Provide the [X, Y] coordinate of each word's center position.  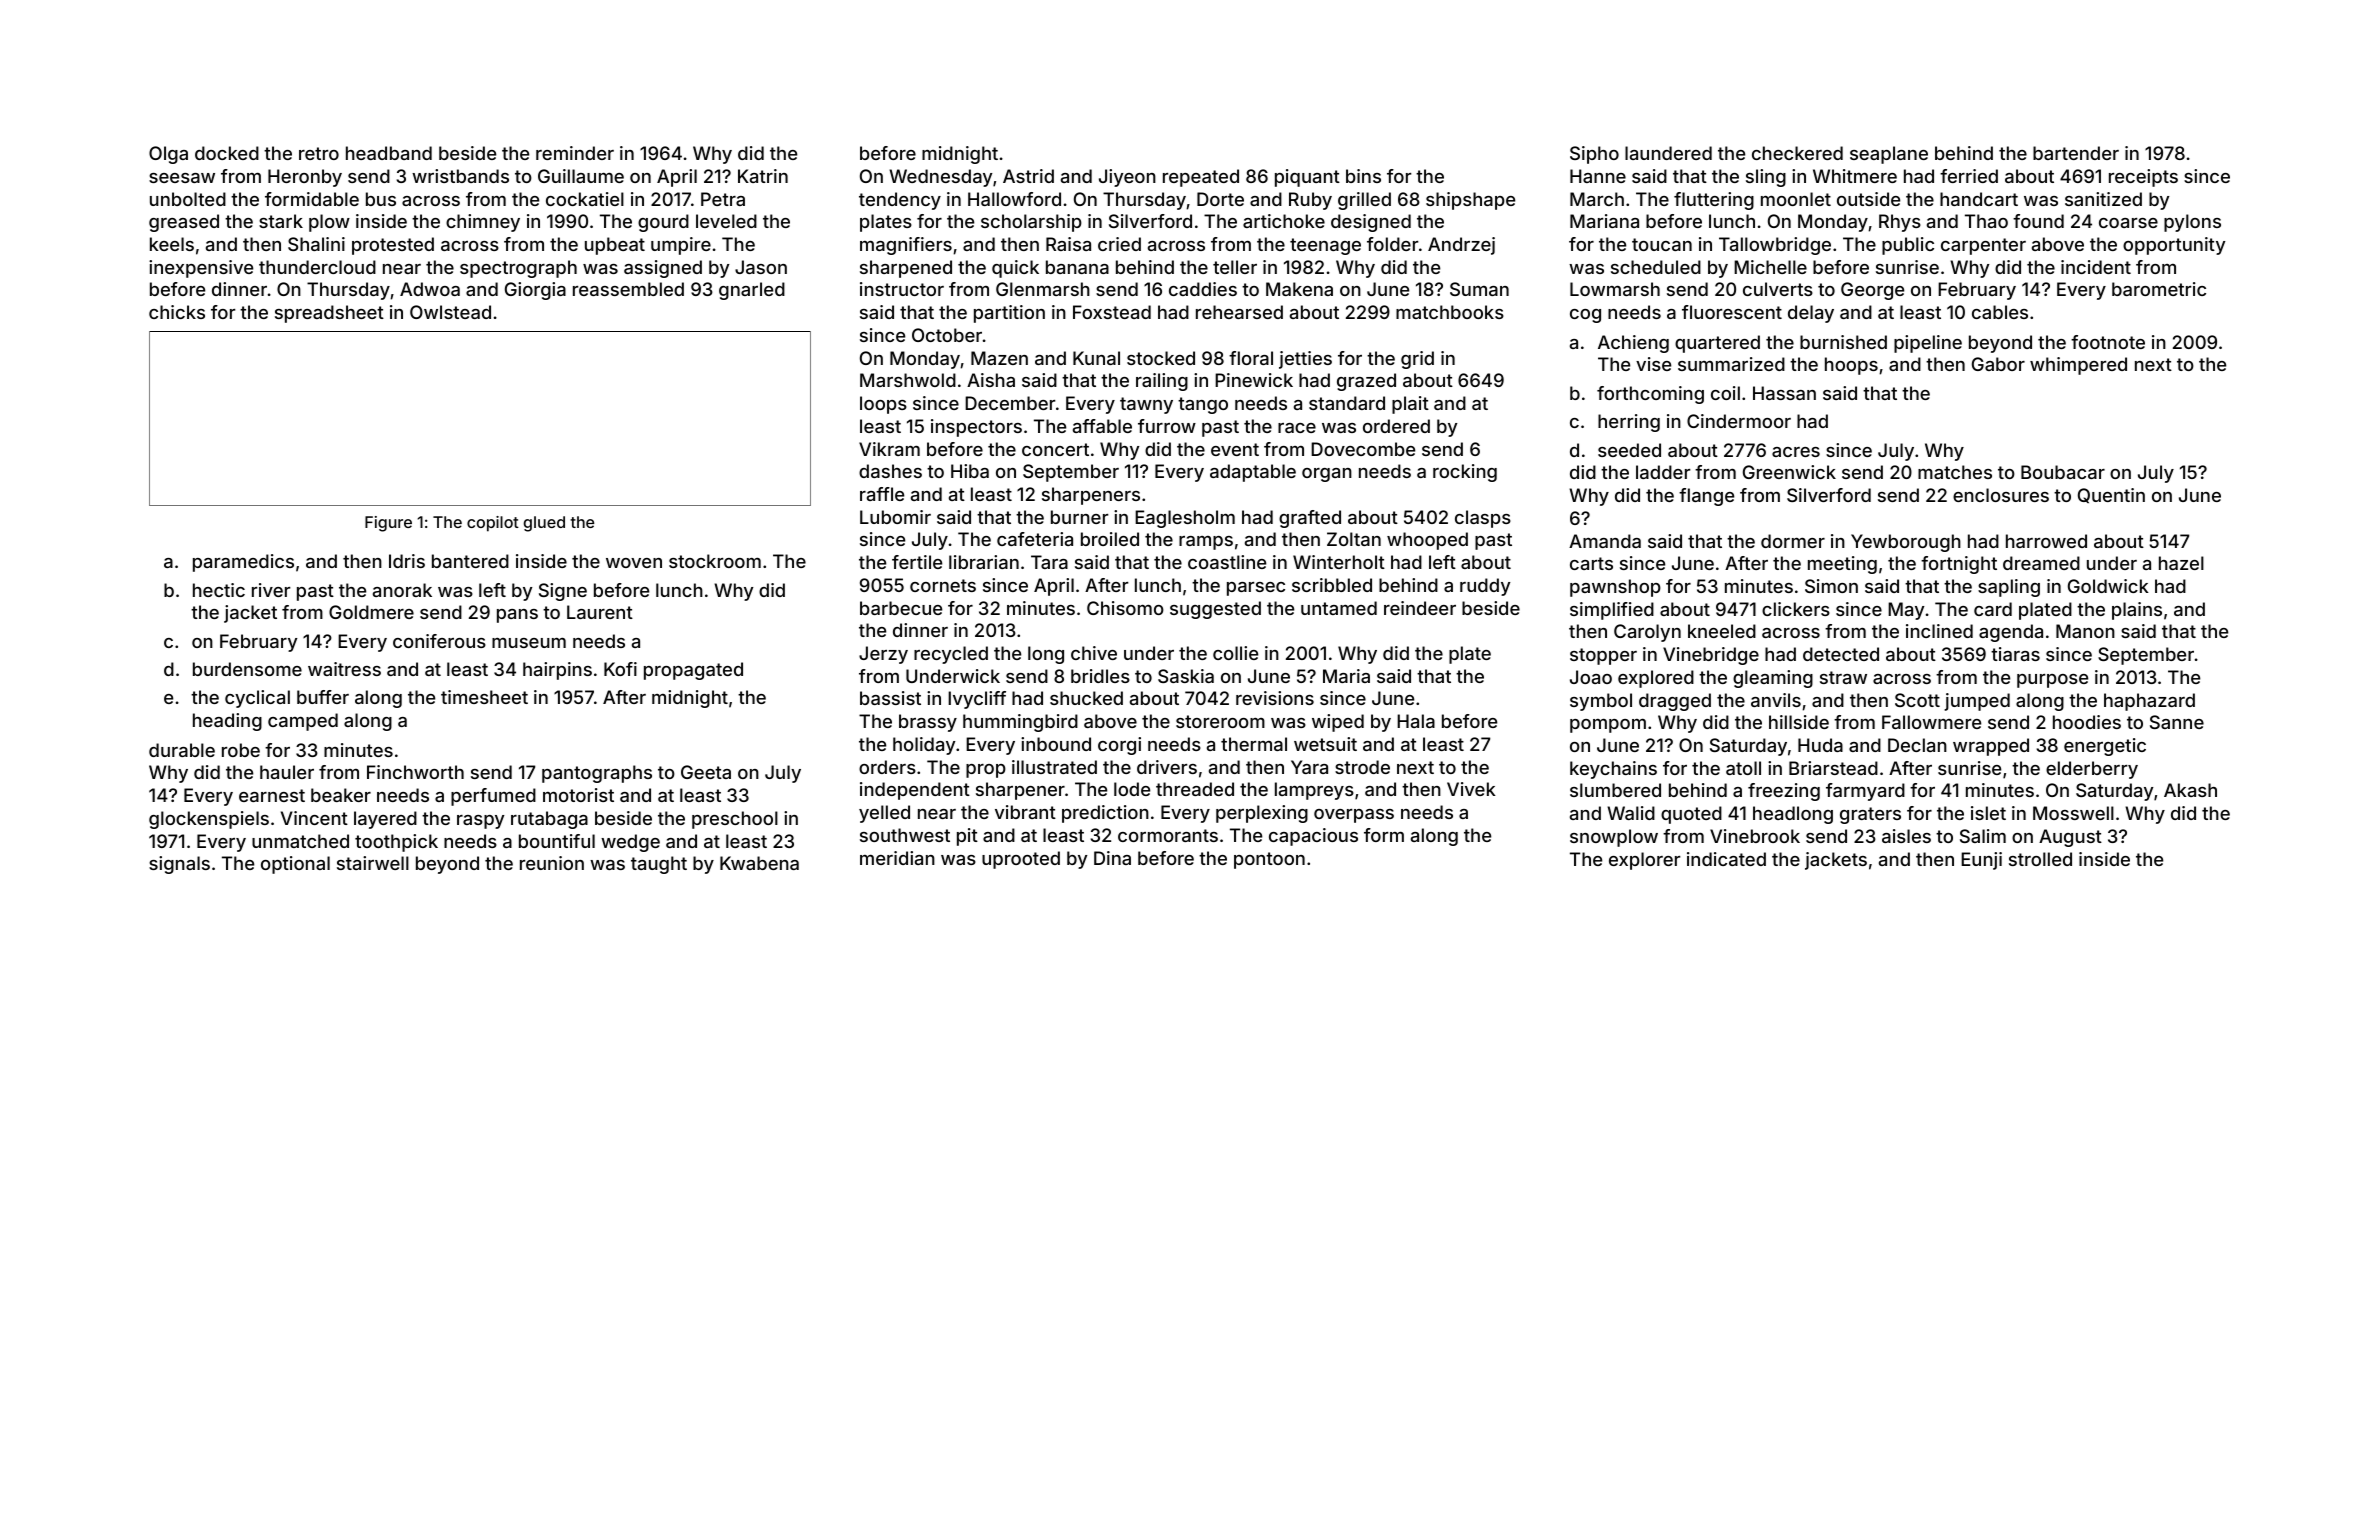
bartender [2076, 153]
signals [179, 865]
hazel [2181, 563]
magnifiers [906, 246]
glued [544, 524]
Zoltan [1354, 539]
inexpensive [201, 269]
